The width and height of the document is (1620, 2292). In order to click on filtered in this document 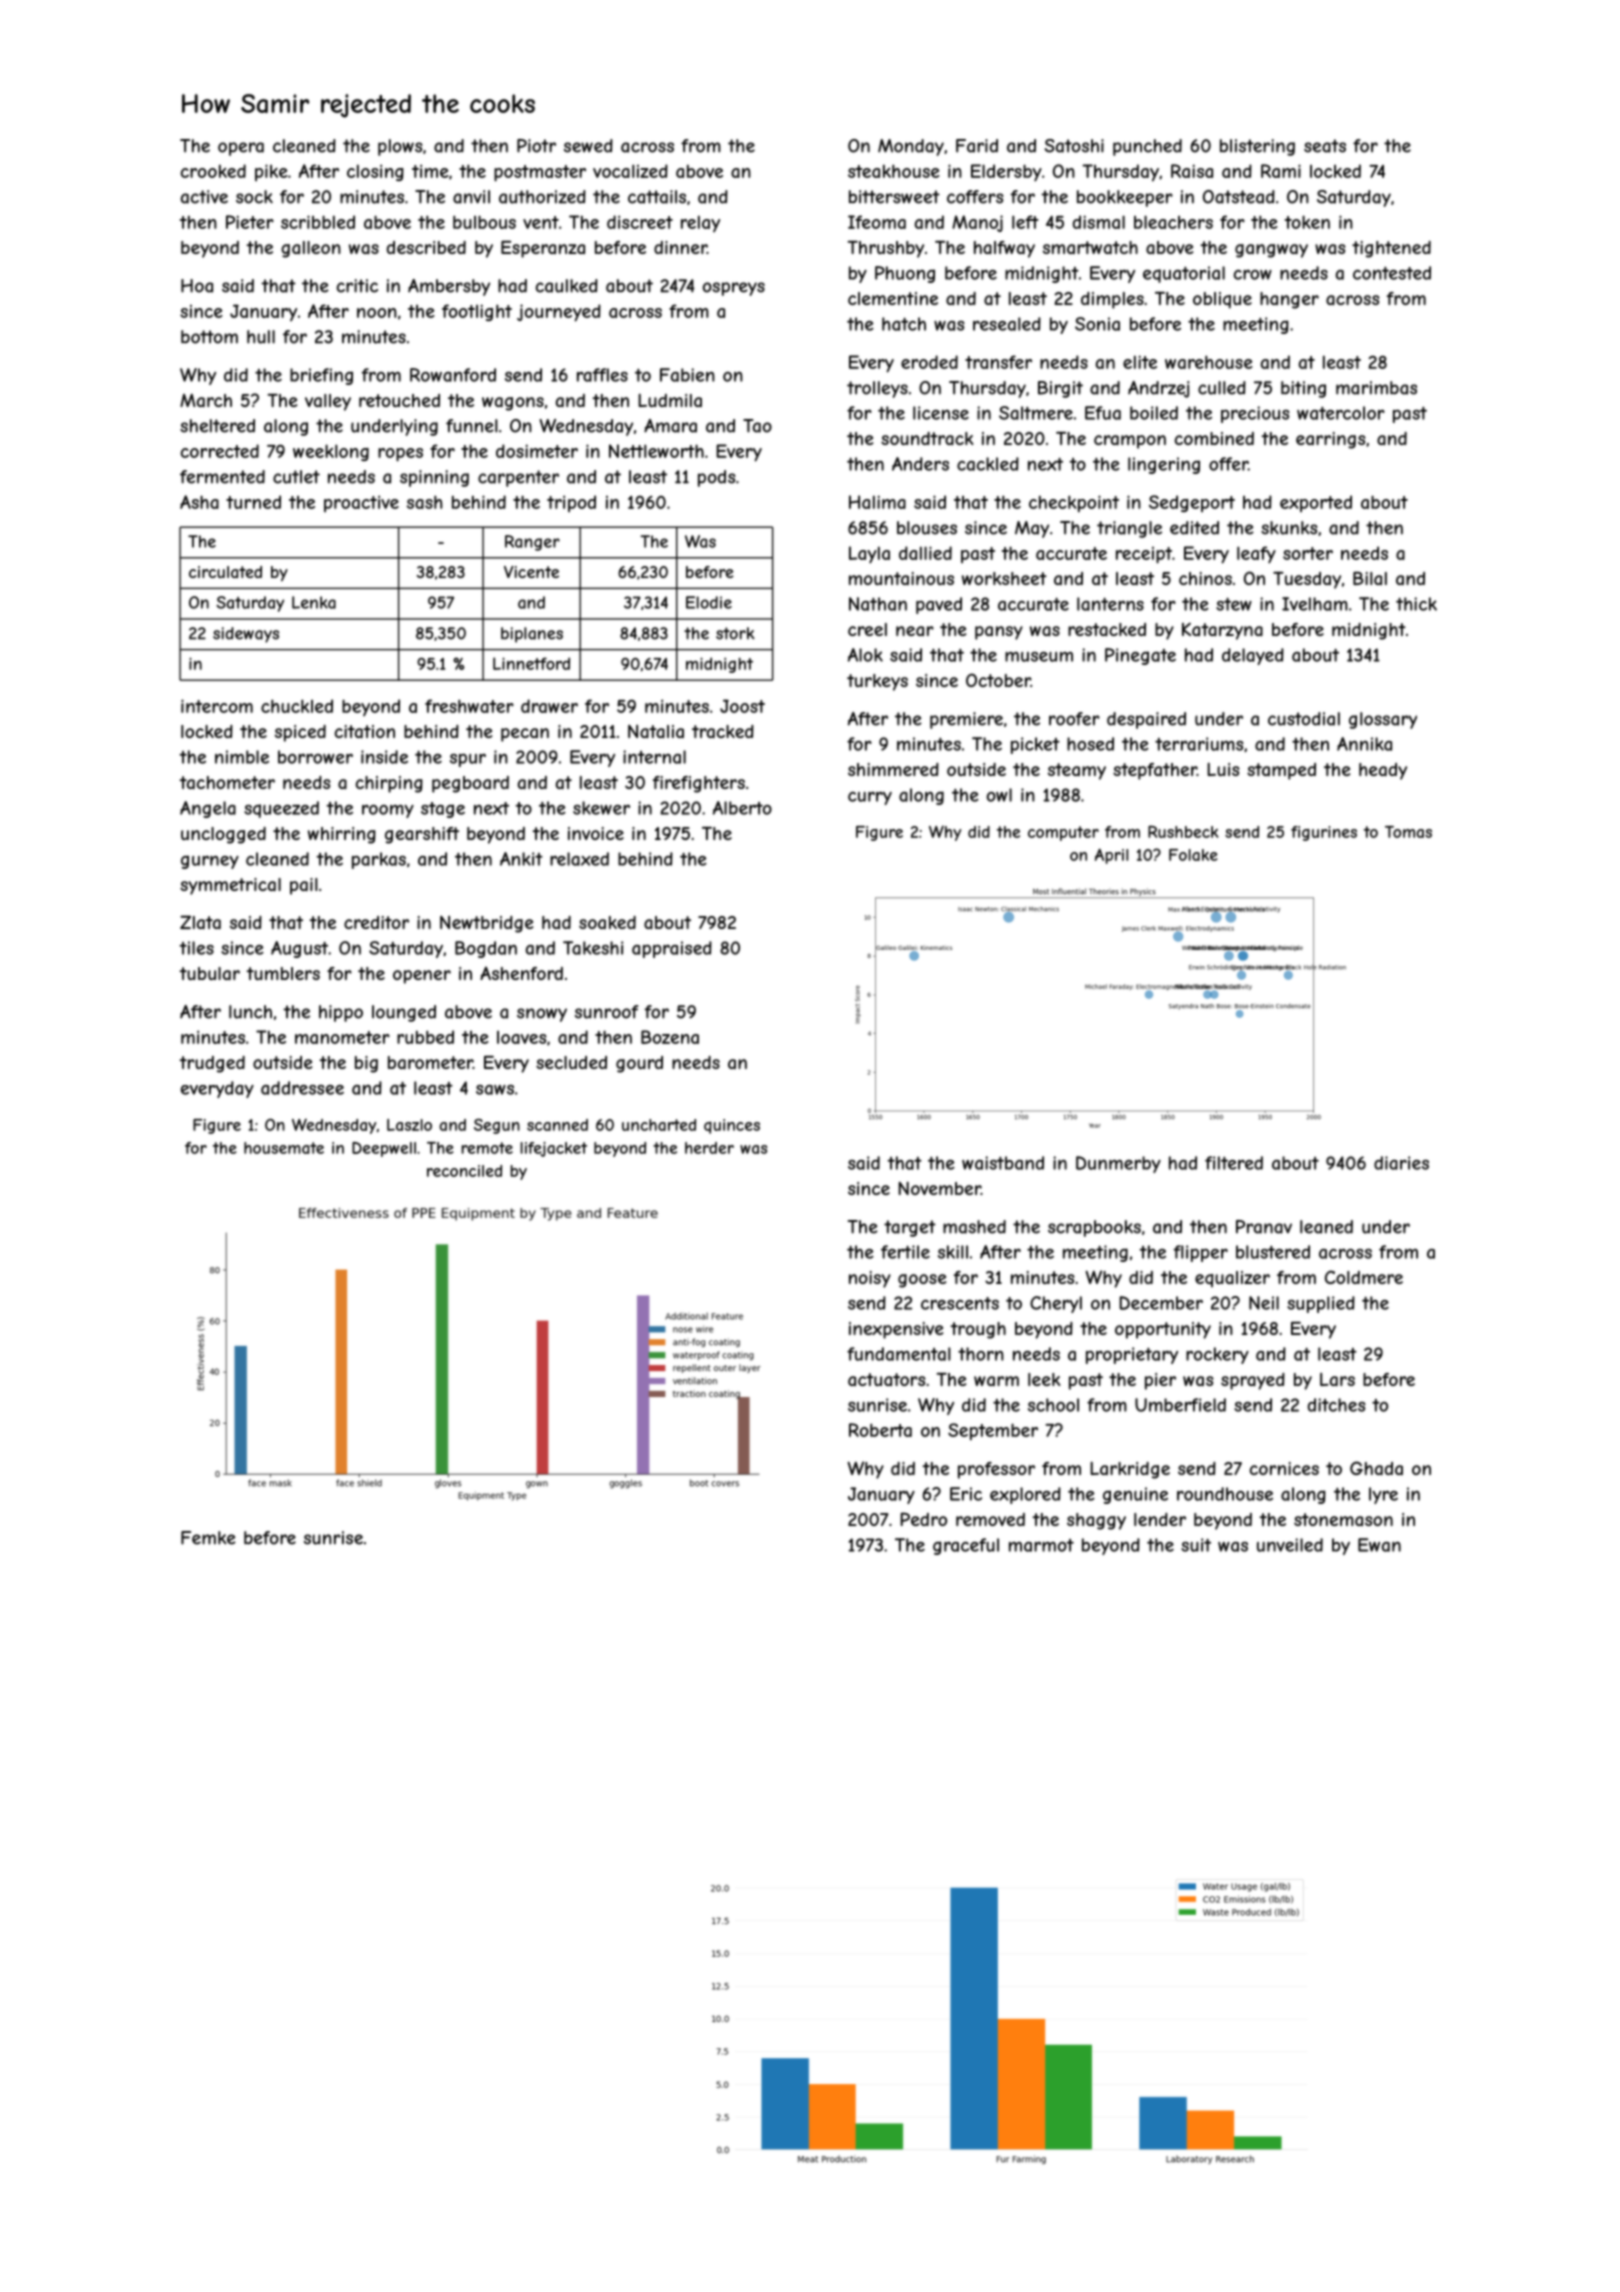, I will do `click(1234, 1163)`.
